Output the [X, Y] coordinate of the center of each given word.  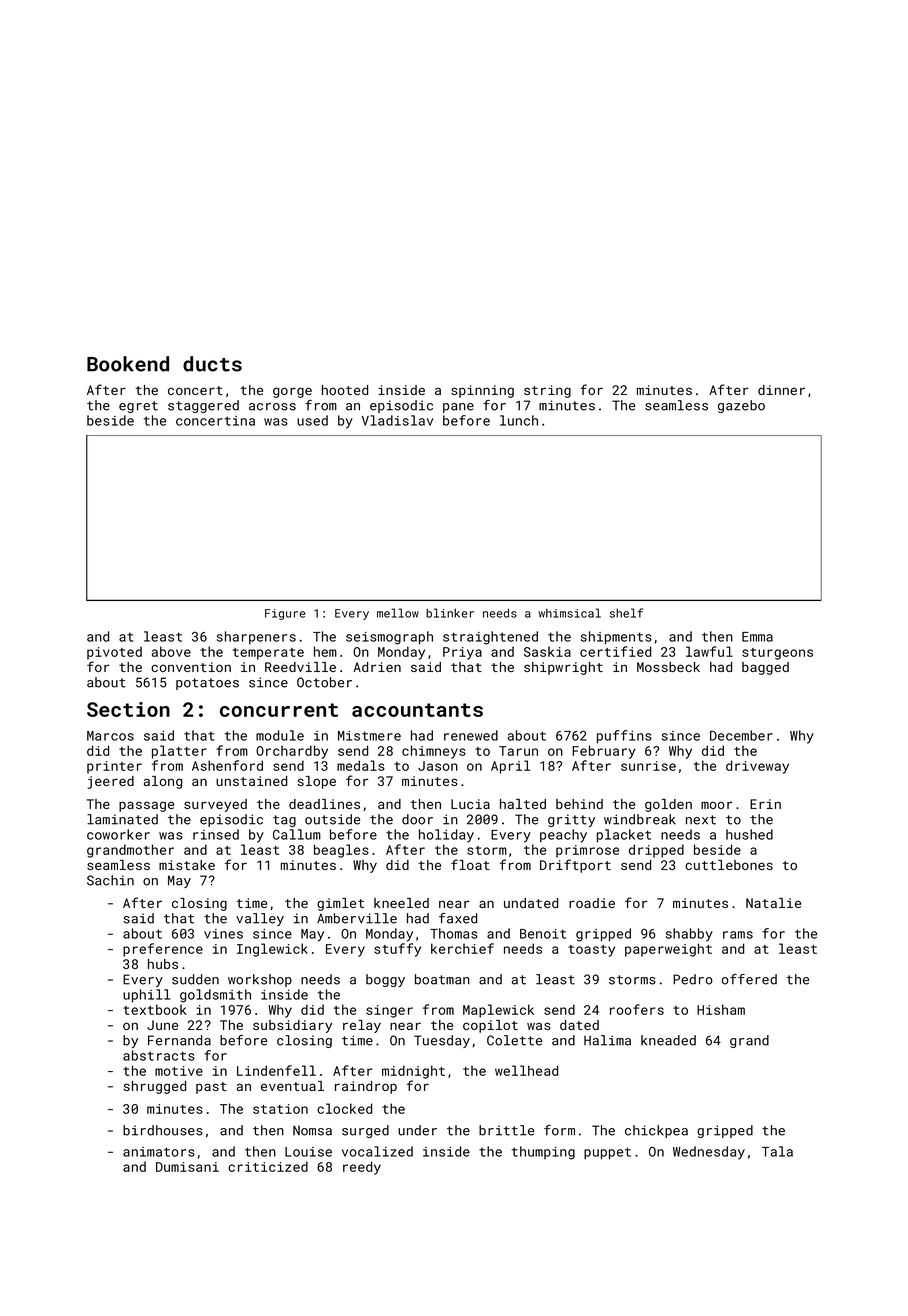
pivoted [114, 653]
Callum [297, 834]
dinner [781, 390]
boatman [442, 979]
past [211, 1088]
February [604, 752]
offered [749, 979]
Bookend [128, 364]
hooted [345, 390]
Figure [285, 614]
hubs [163, 964]
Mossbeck [668, 667]
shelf [626, 613]
